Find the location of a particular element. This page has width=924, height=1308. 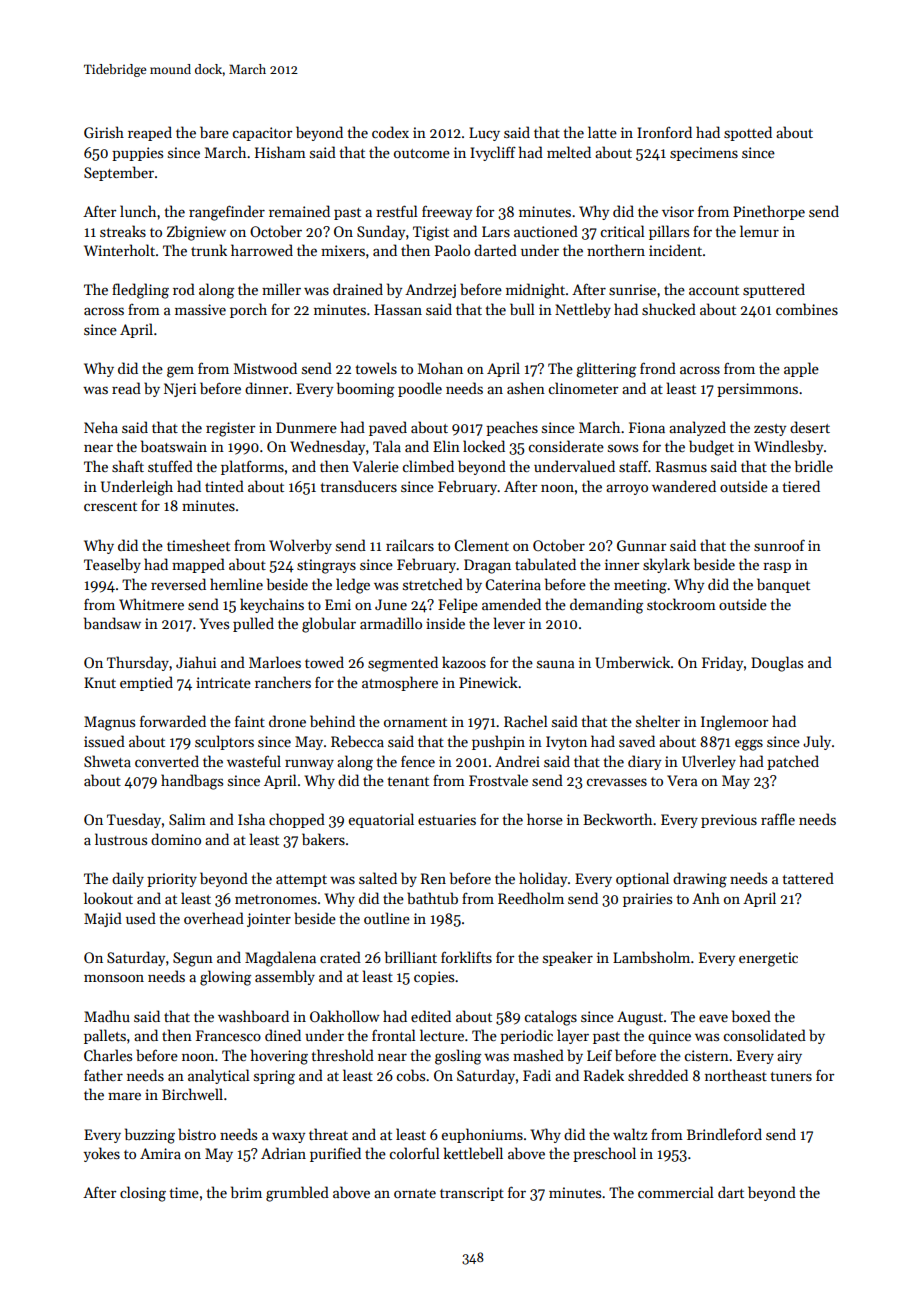

harrowed is located at coordinates (262, 250).
